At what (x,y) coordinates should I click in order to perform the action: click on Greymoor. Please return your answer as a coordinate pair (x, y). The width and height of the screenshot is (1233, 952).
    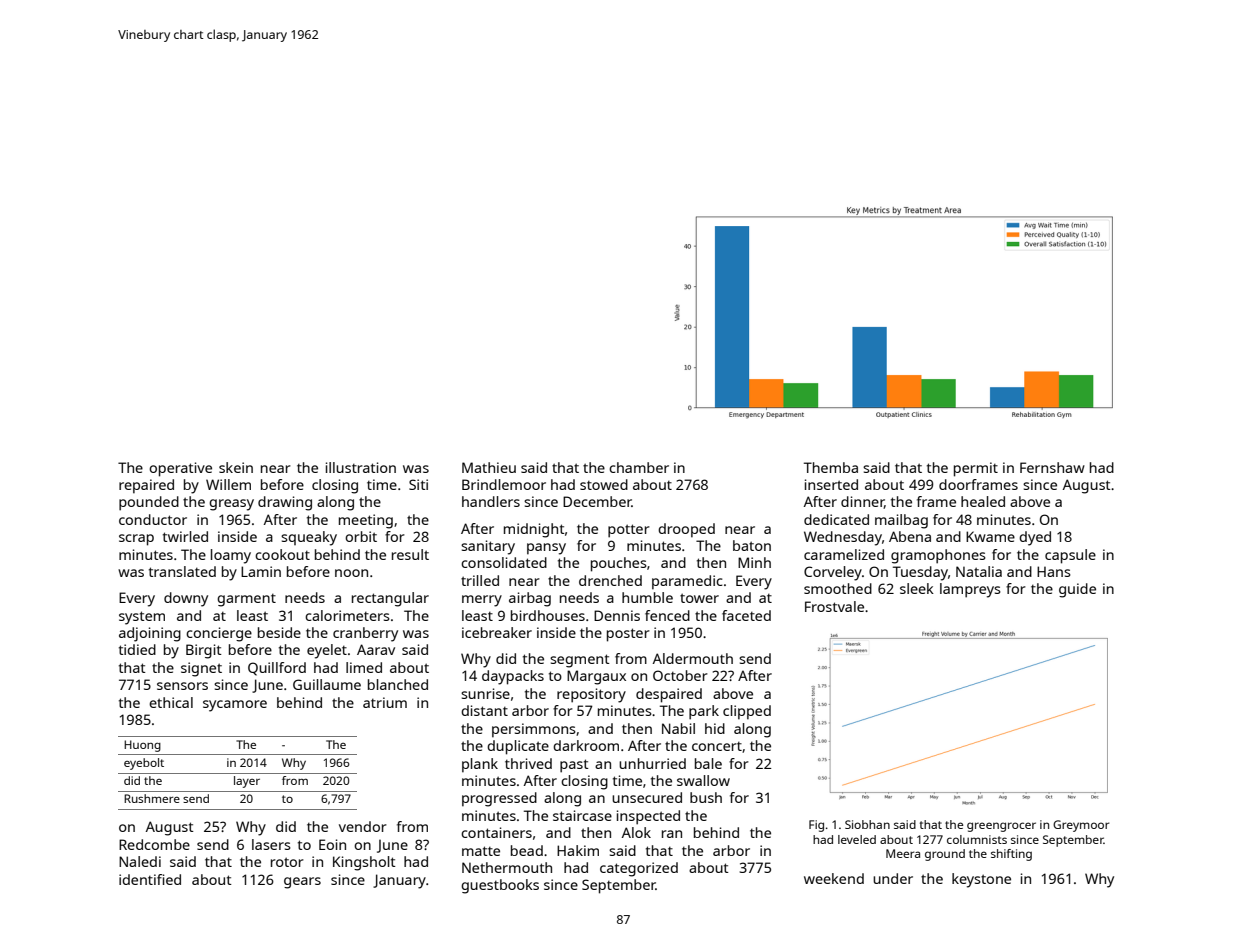
    Looking at the image, I should click on (1081, 826).
